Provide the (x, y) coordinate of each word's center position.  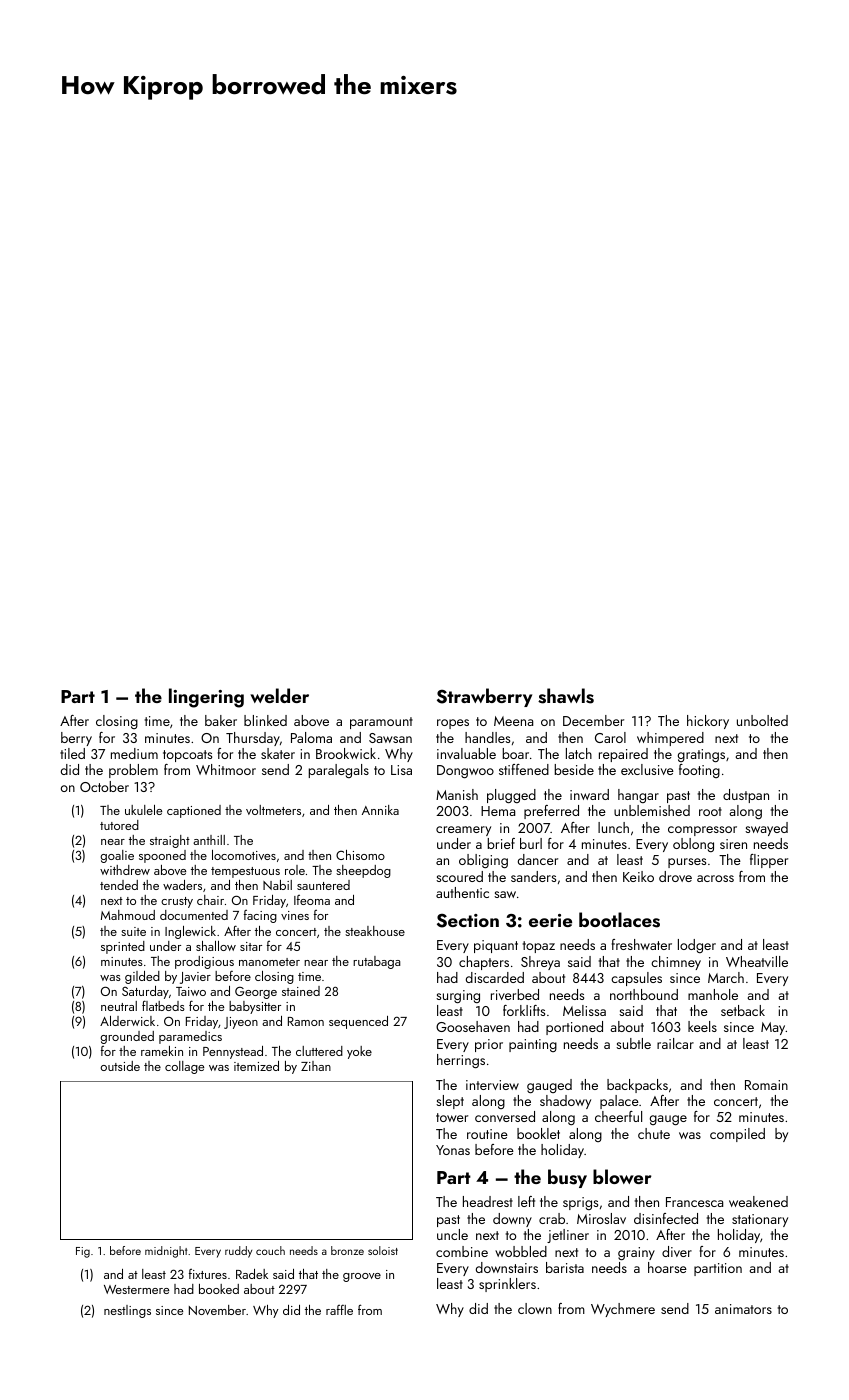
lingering (206, 698)
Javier (195, 978)
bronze (347, 1250)
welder (279, 695)
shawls (566, 696)
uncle (452, 1234)
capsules (636, 979)
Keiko (638, 876)
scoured (459, 876)
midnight (166, 1252)
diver (677, 1251)
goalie (117, 856)
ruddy (238, 1252)
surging (458, 996)
